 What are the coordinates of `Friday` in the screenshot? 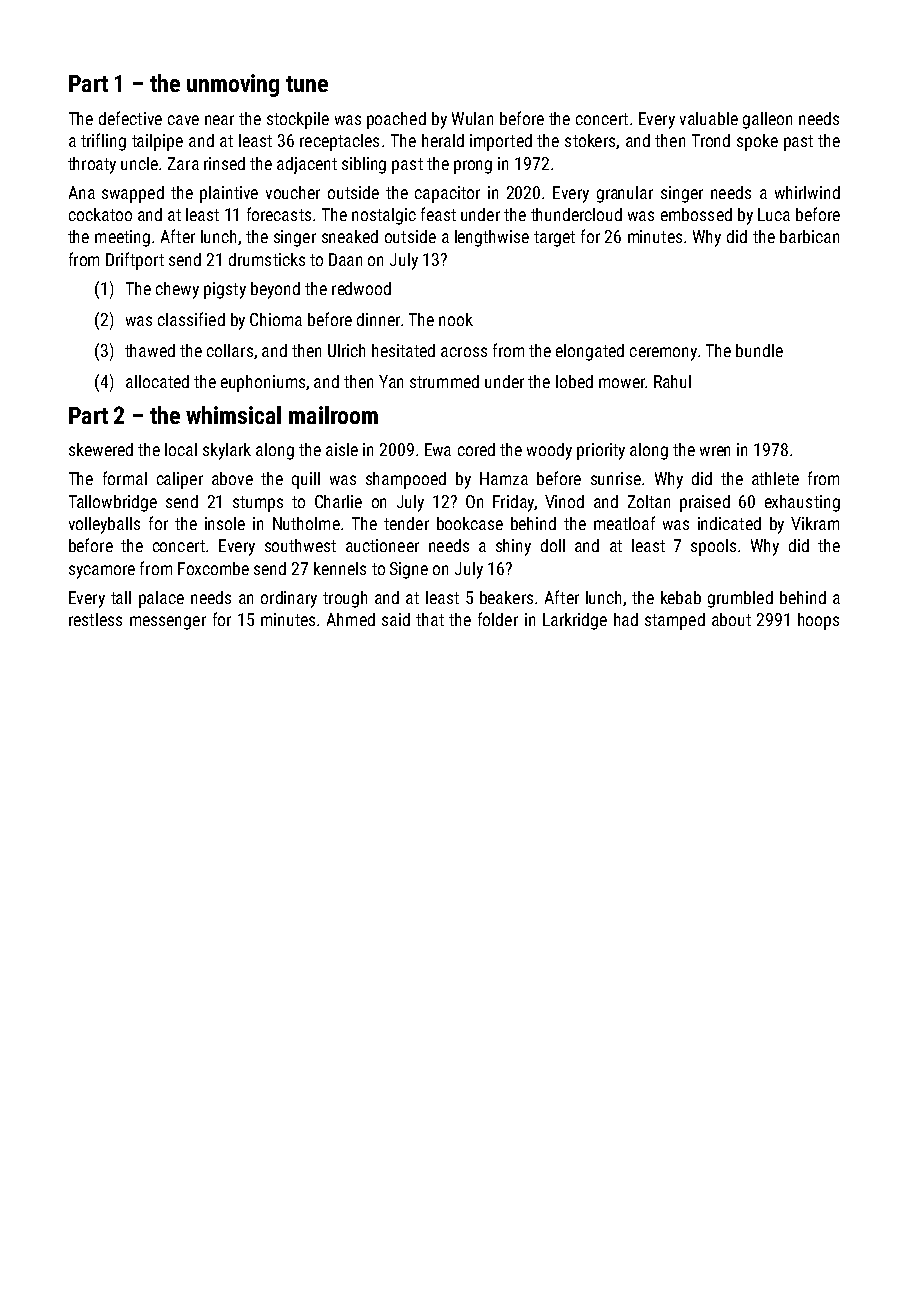 It's located at (513, 503).
